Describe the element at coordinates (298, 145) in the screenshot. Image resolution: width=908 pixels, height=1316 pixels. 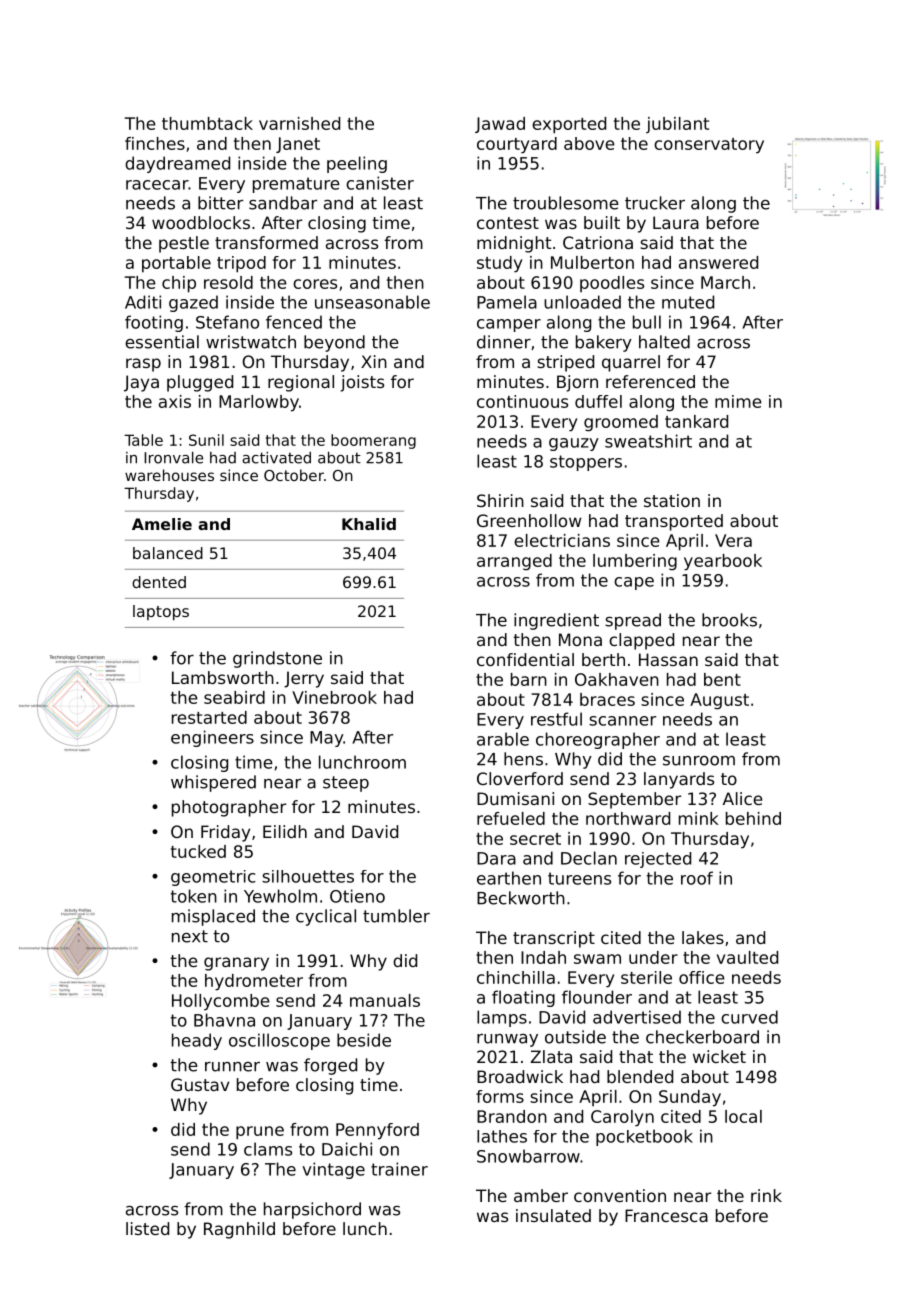
I see `Janet` at that location.
